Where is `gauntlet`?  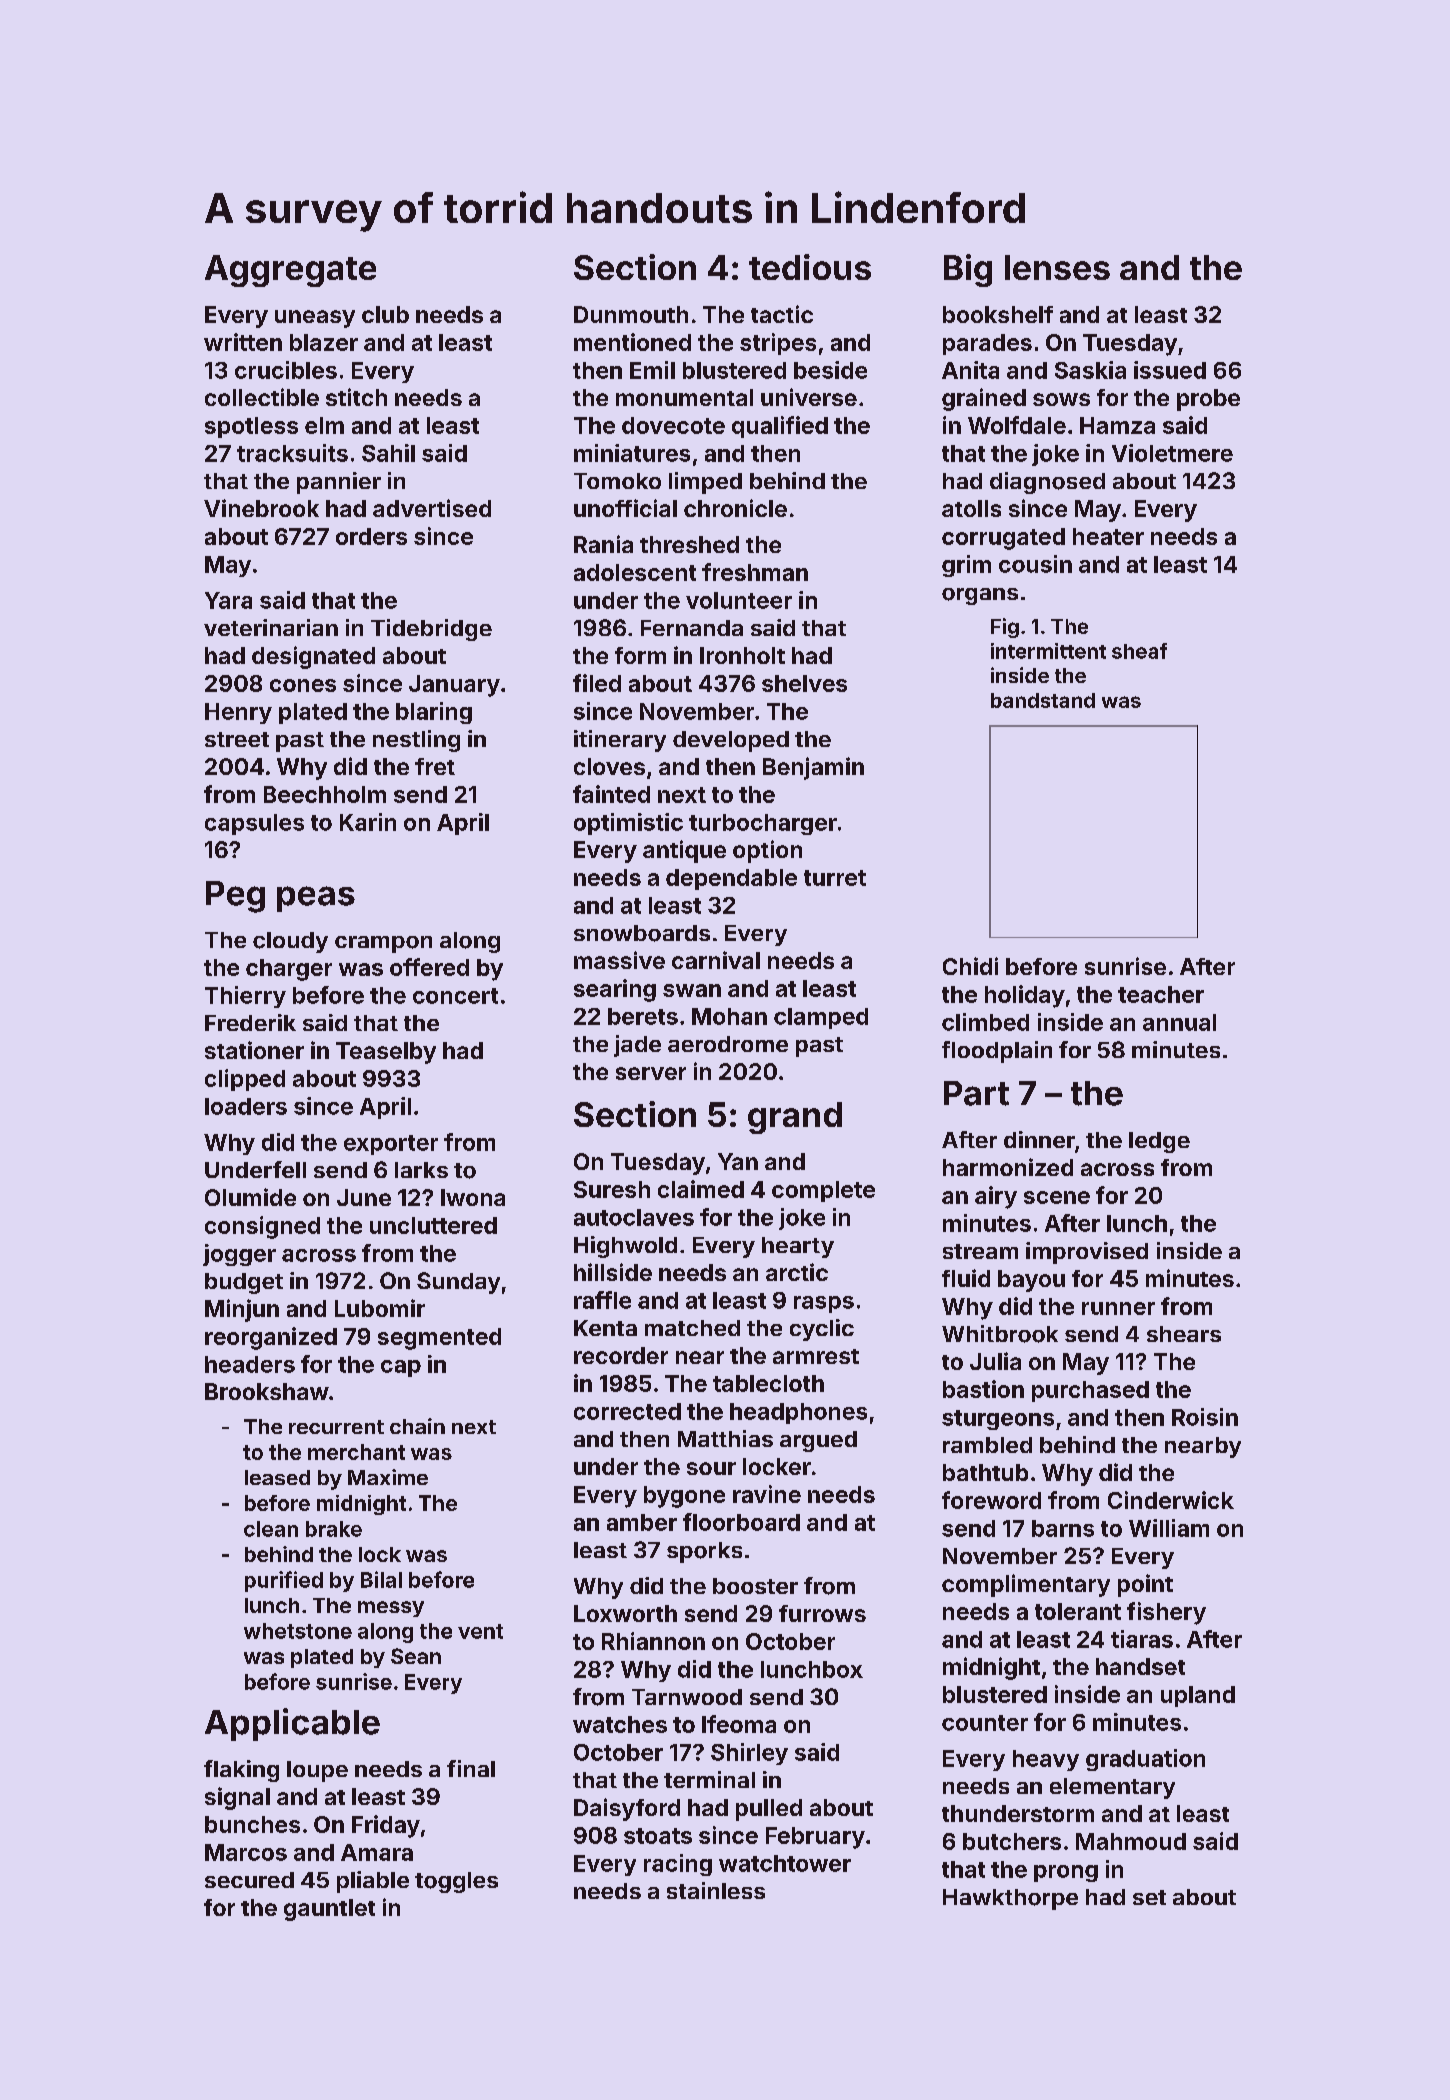
gauntlet is located at coordinates (329, 1910).
